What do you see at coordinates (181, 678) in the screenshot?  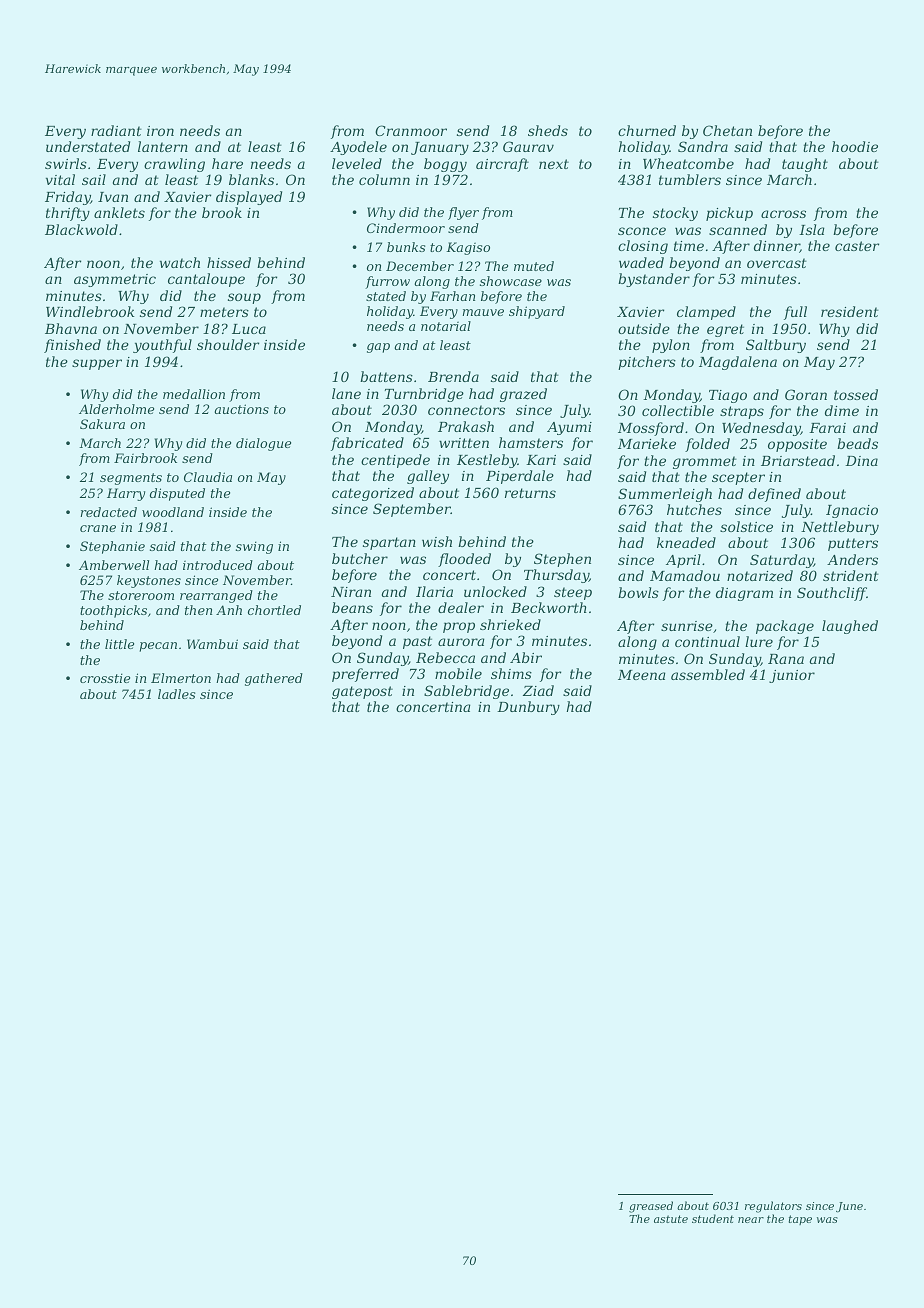 I see `Elmerton` at bounding box center [181, 678].
